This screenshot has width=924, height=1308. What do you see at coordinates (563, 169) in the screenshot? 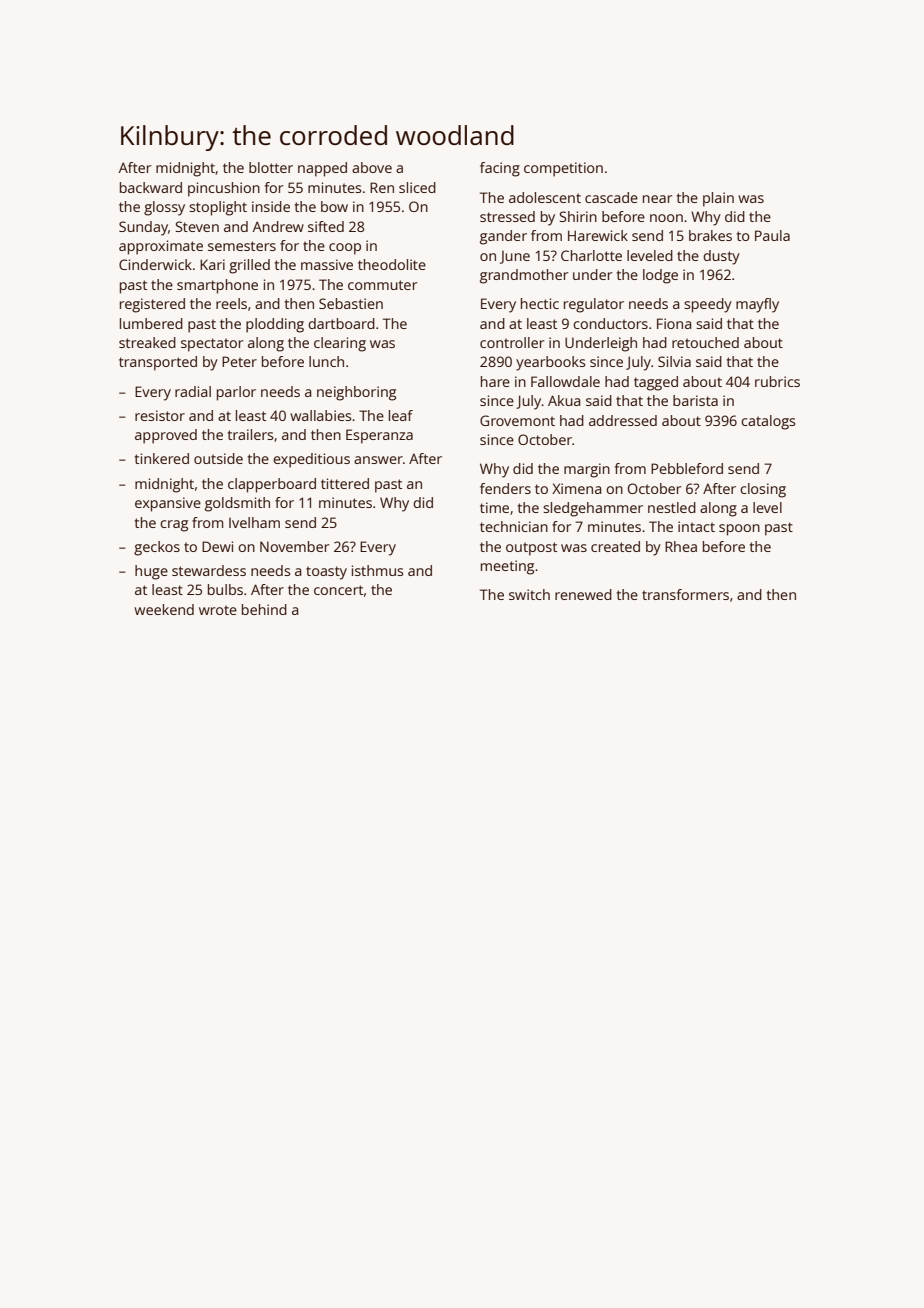
I see `competition` at bounding box center [563, 169].
